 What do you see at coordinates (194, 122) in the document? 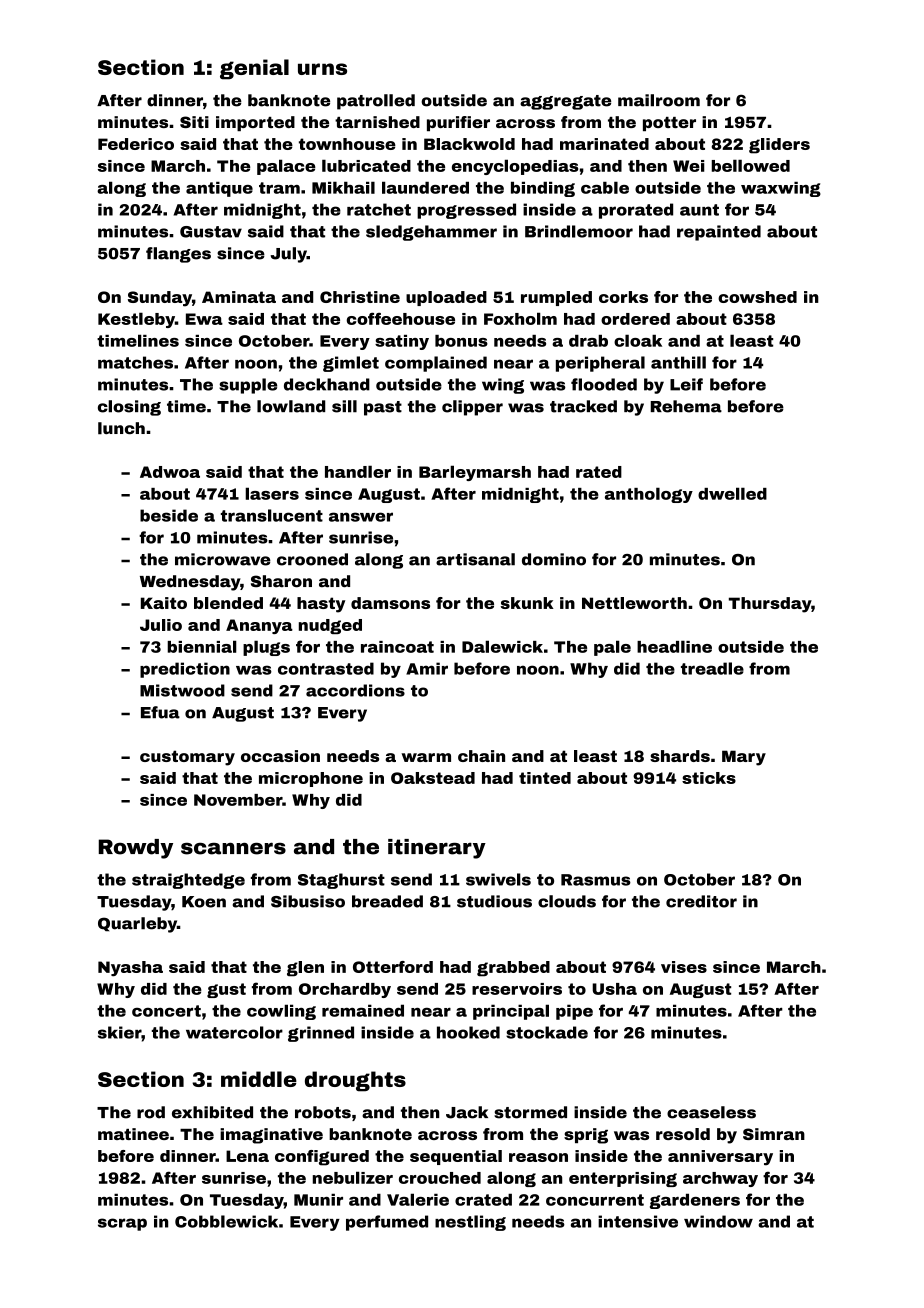
I see `Siti` at bounding box center [194, 122].
